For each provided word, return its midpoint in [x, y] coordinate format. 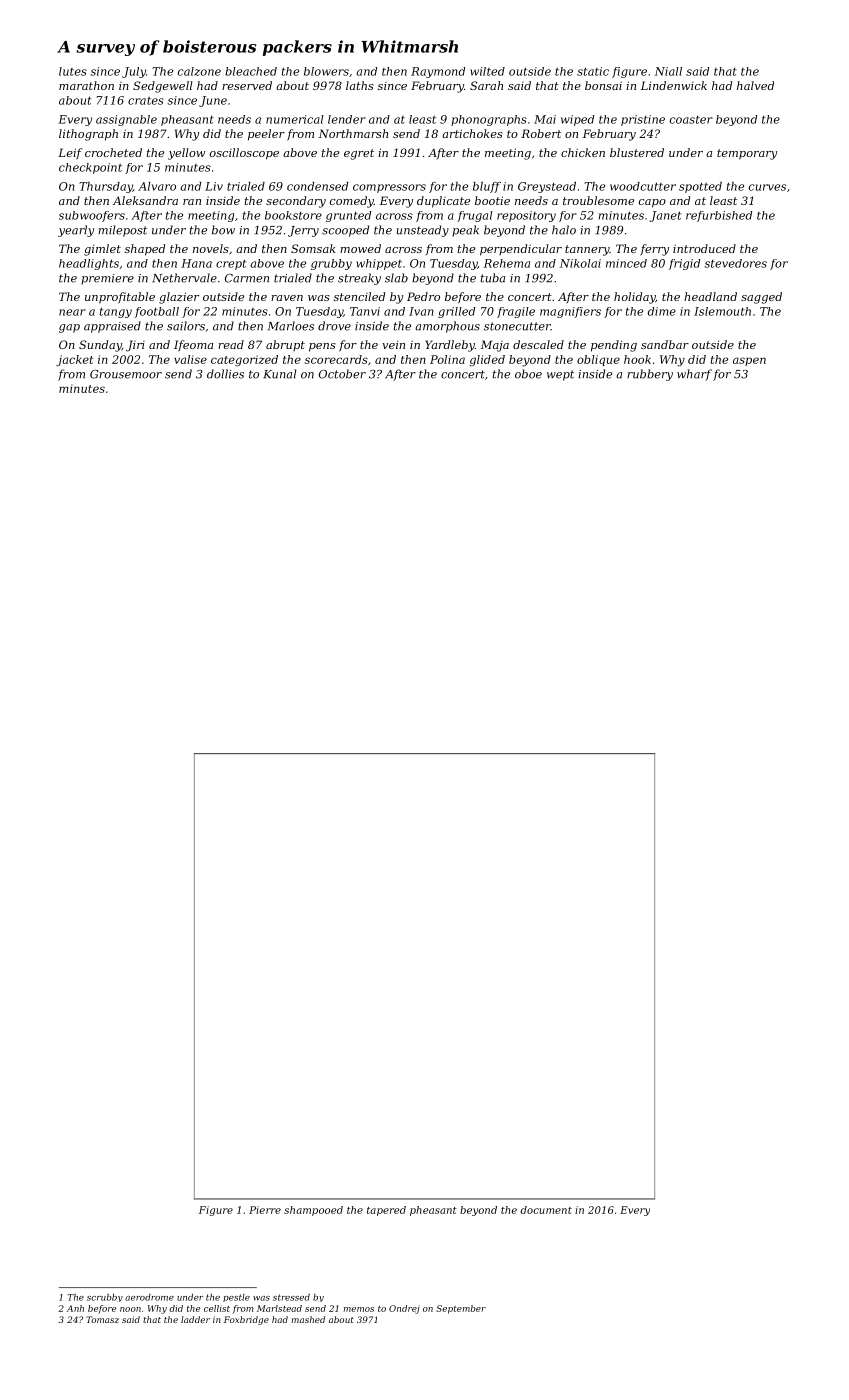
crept [231, 264]
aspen [749, 361]
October [342, 374]
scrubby [105, 1298]
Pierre [265, 1210]
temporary [747, 154]
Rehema [507, 263]
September [461, 1309]
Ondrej [404, 1309]
